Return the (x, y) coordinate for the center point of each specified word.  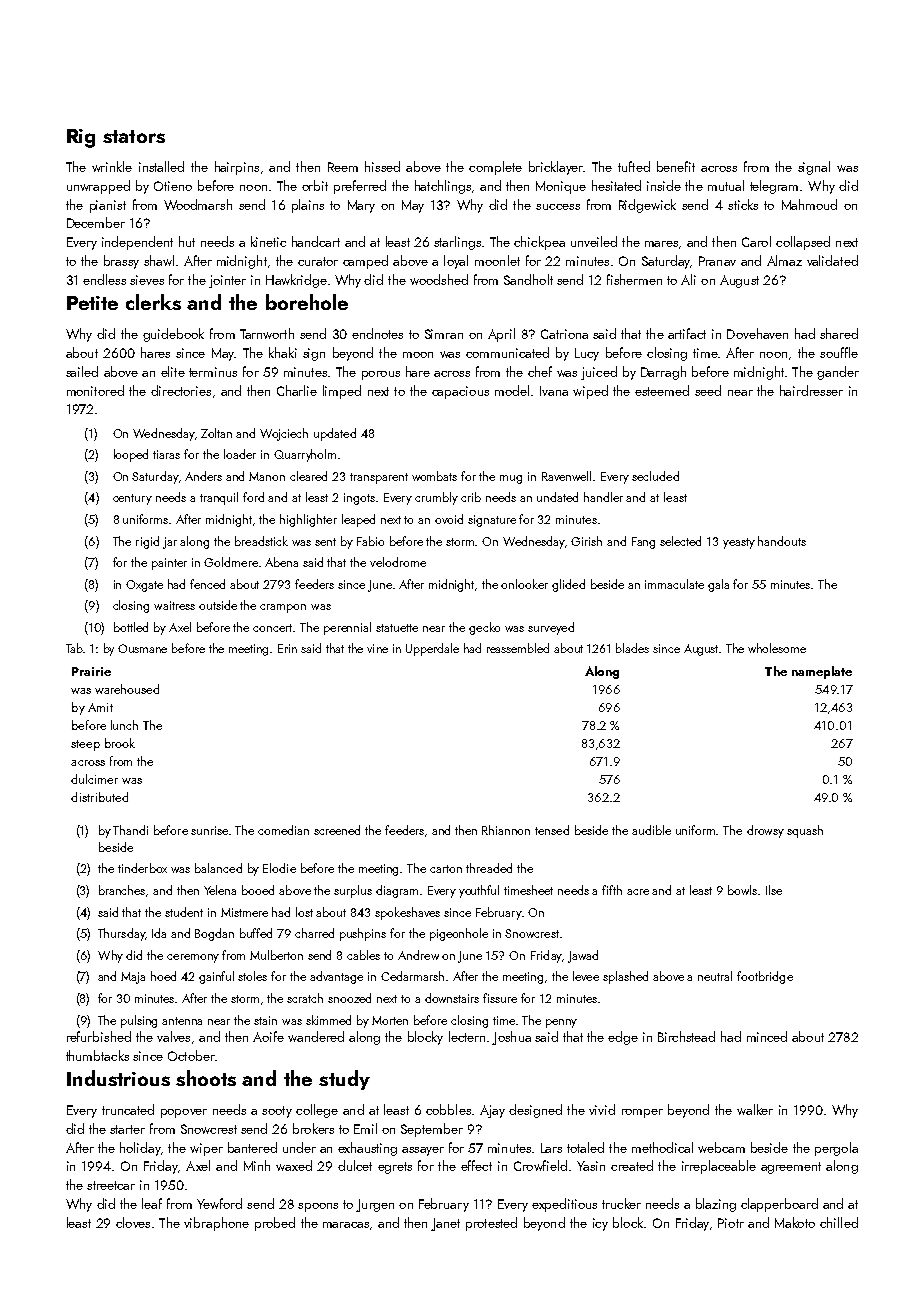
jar (170, 543)
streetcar (111, 1185)
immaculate (674, 584)
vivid (602, 1109)
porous (381, 375)
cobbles (448, 1109)
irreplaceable (719, 1167)
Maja (133, 978)
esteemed (662, 390)
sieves (147, 280)
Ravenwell (566, 476)
